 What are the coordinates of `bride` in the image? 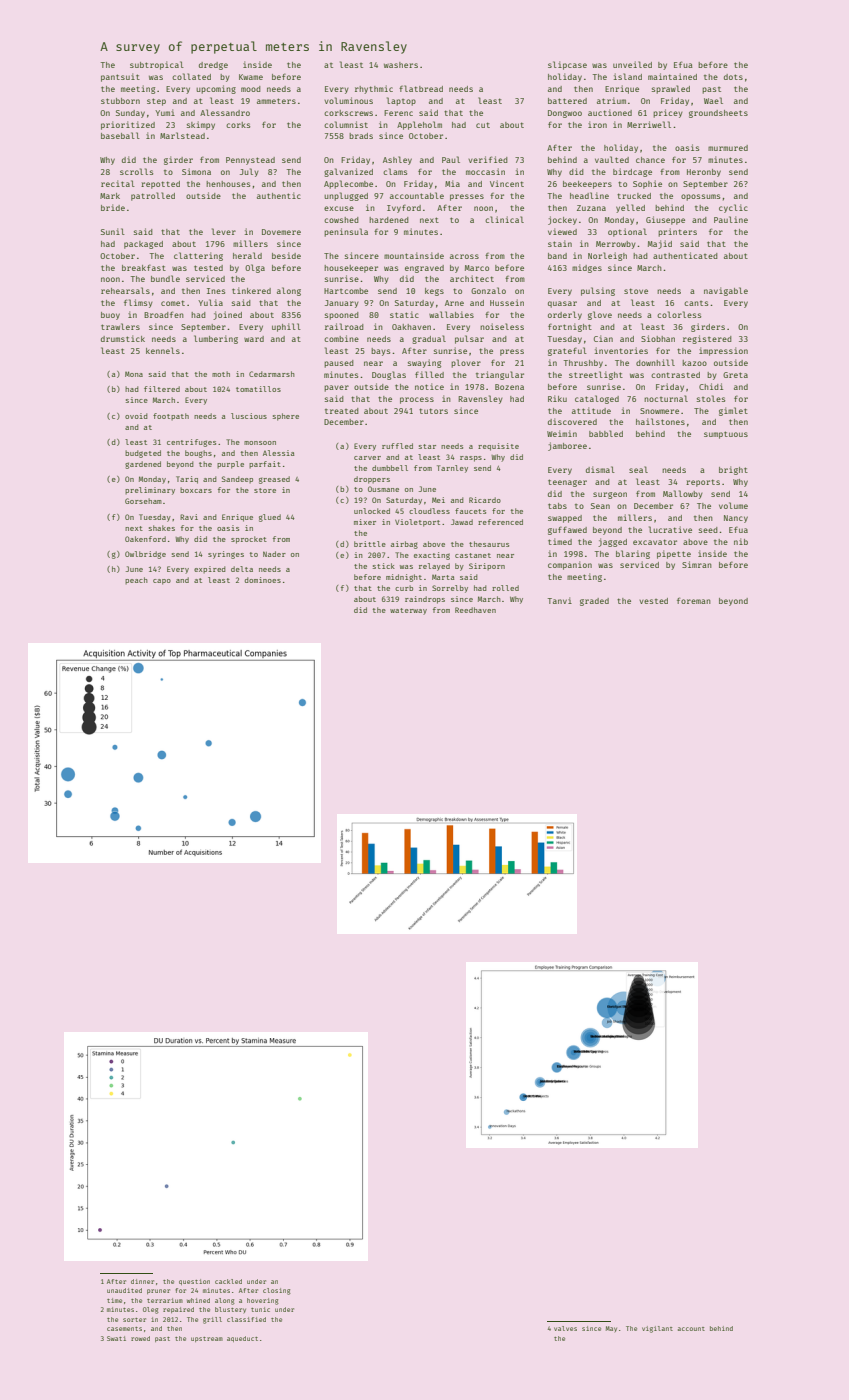 It's located at (113, 207).
